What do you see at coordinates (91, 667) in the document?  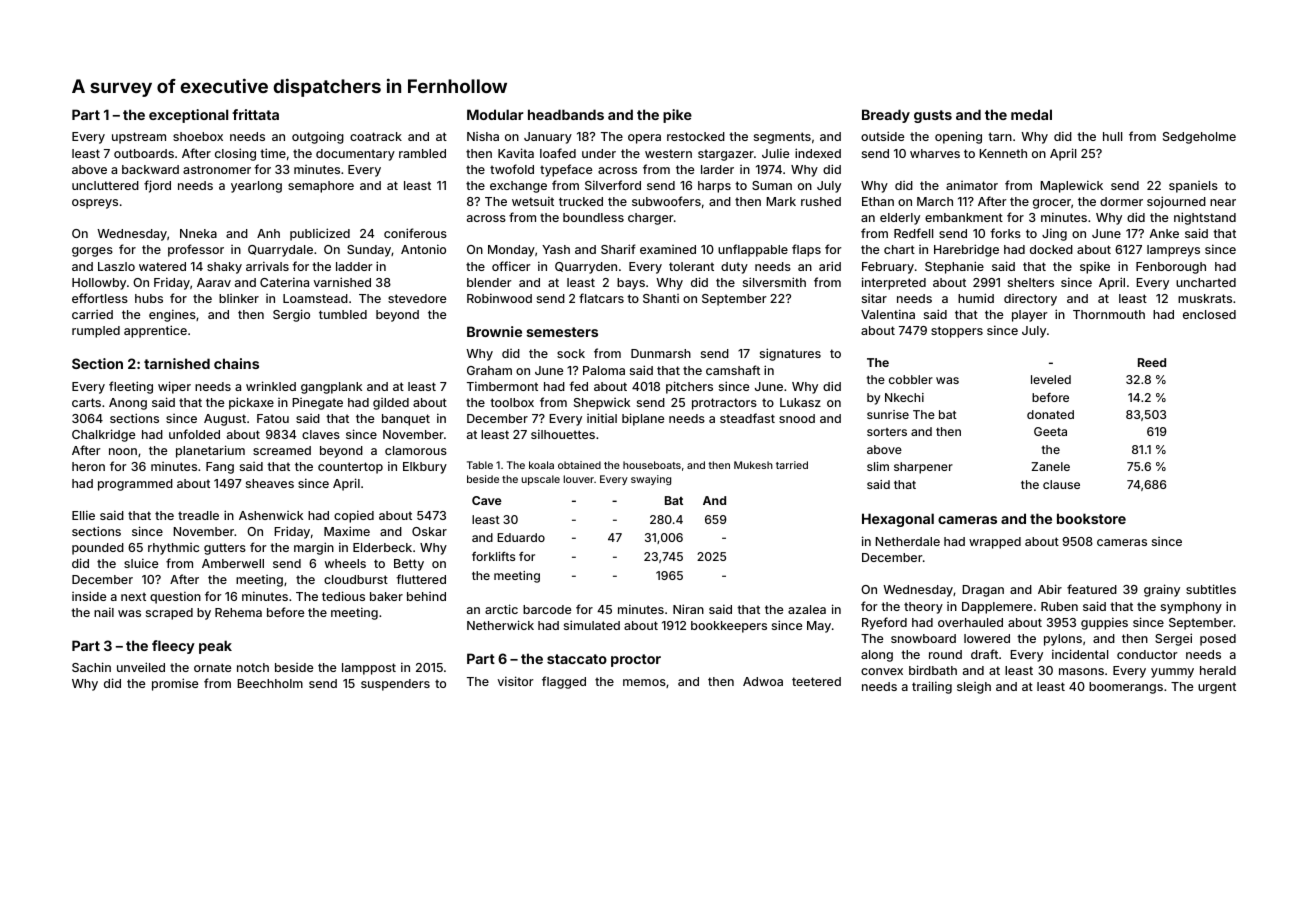 I see `Sachin` at bounding box center [91, 667].
